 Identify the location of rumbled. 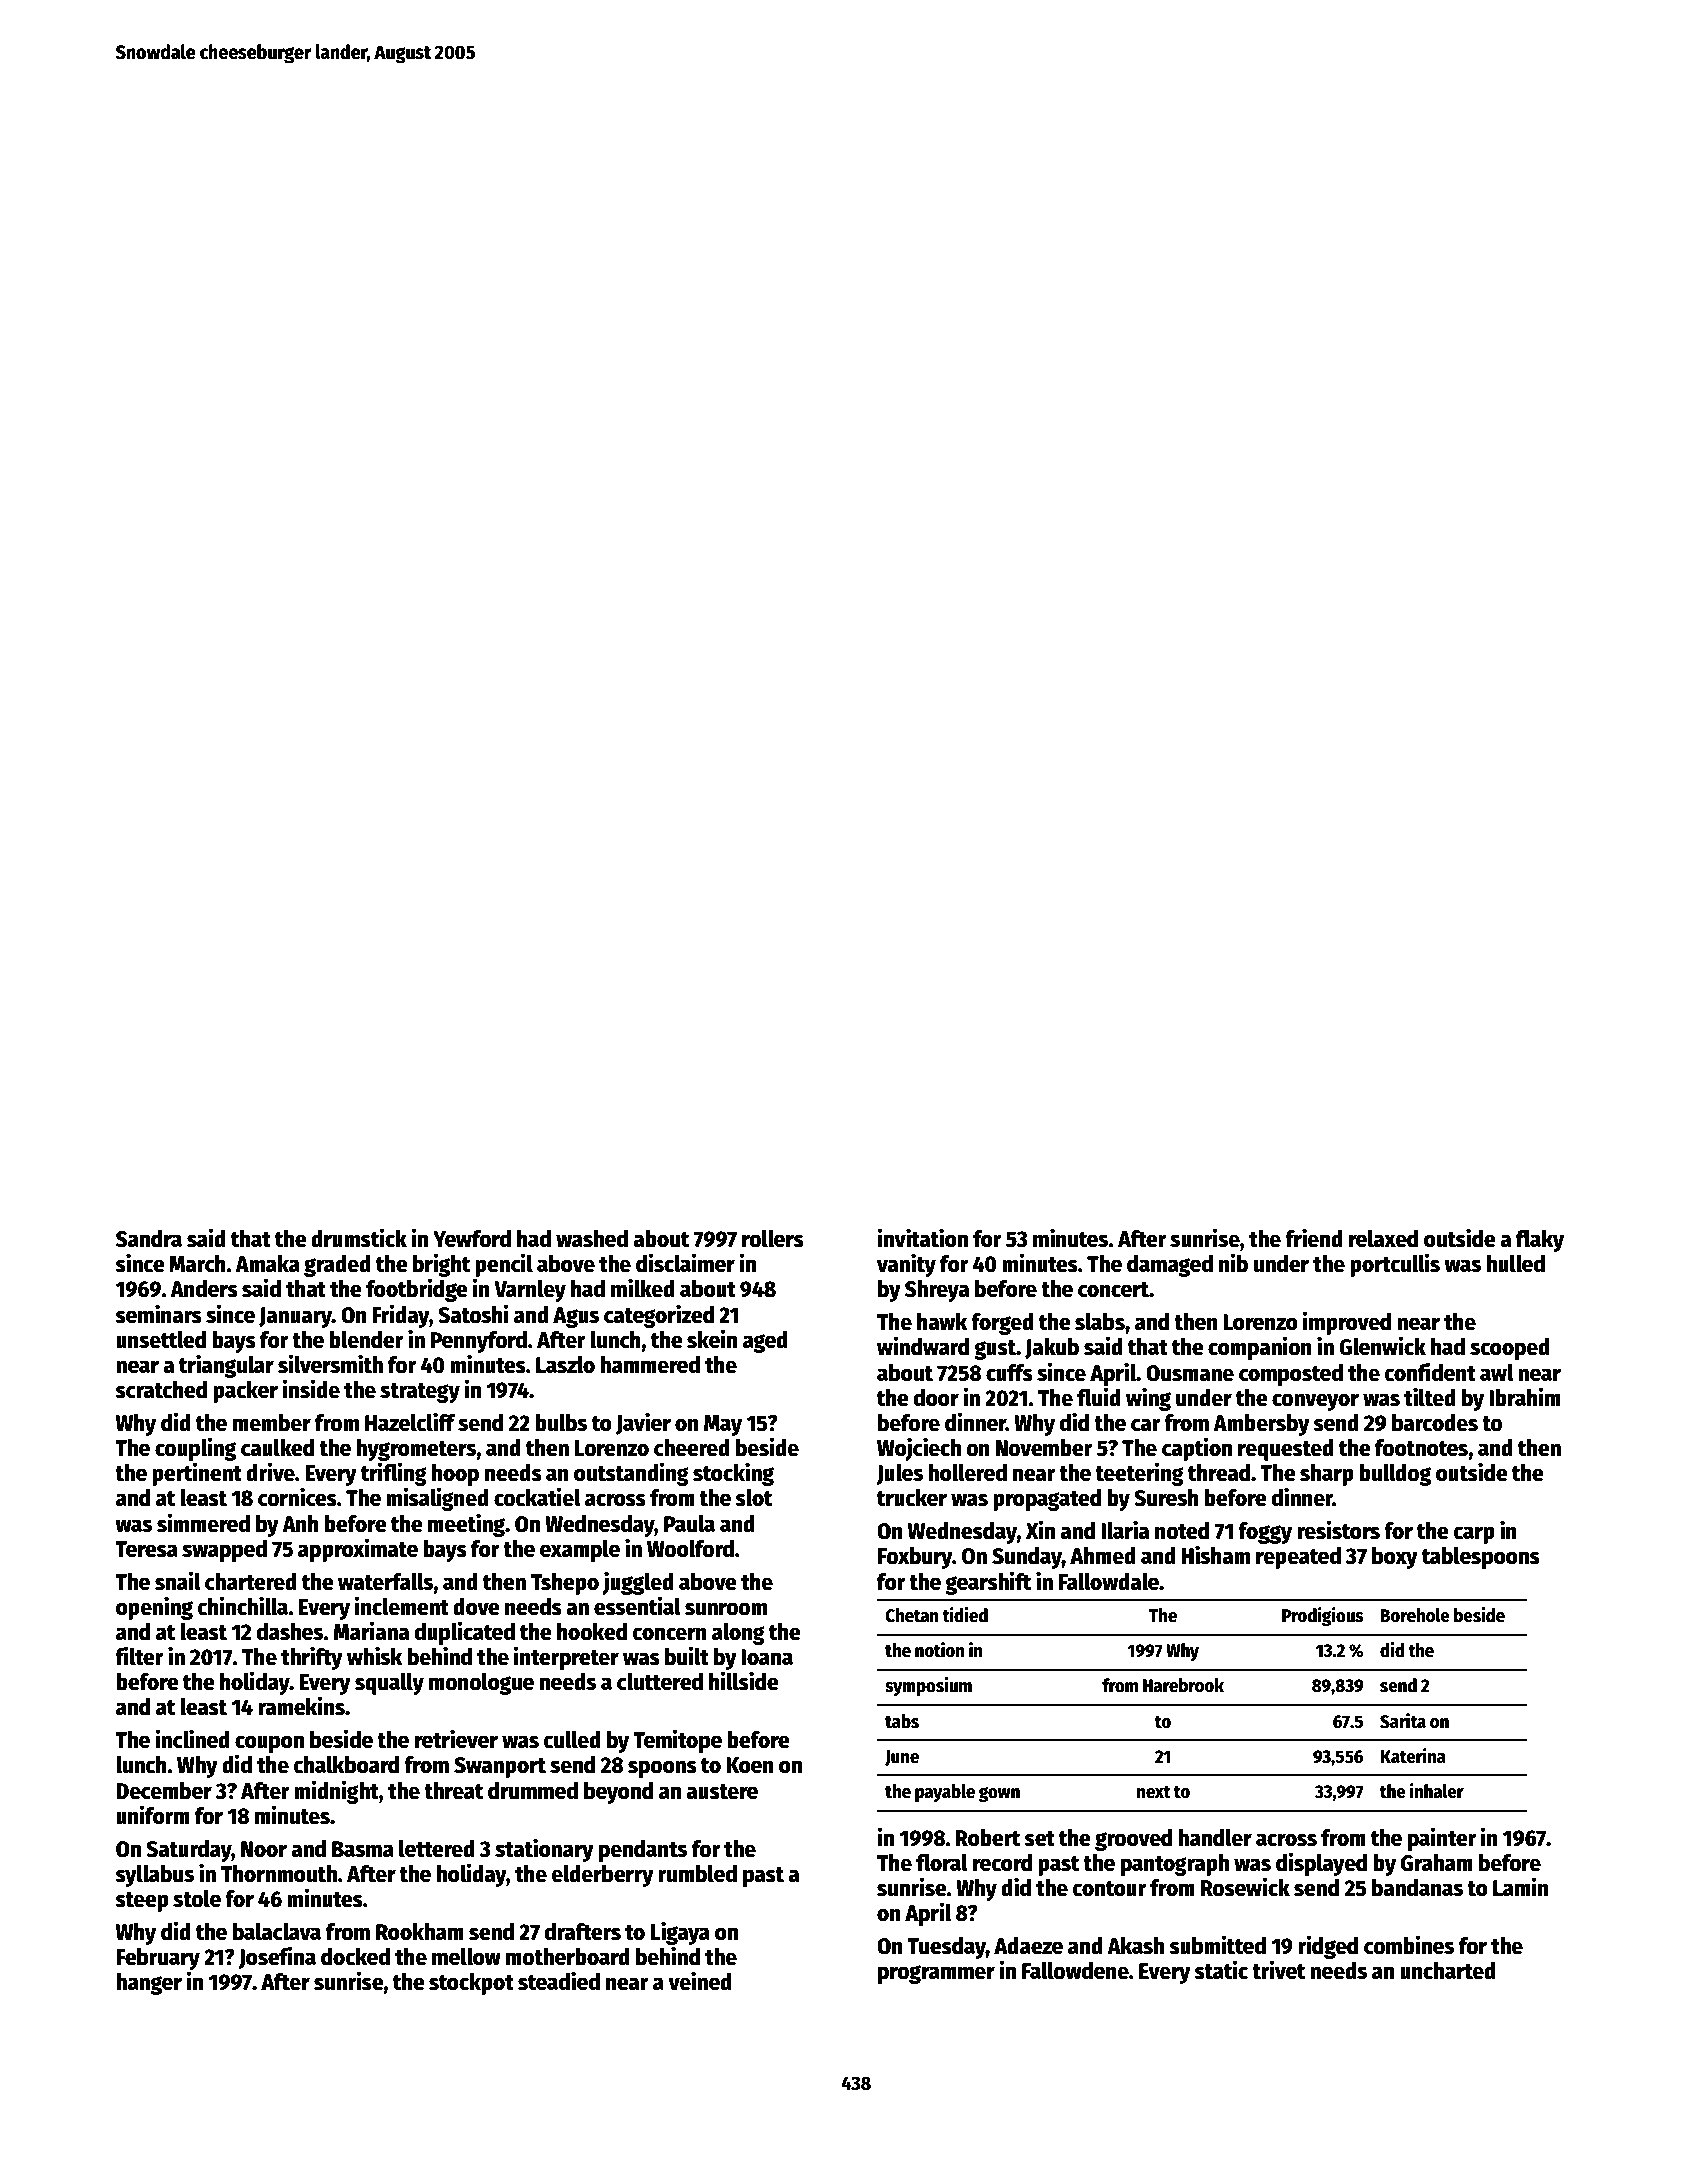
(697, 1874).
